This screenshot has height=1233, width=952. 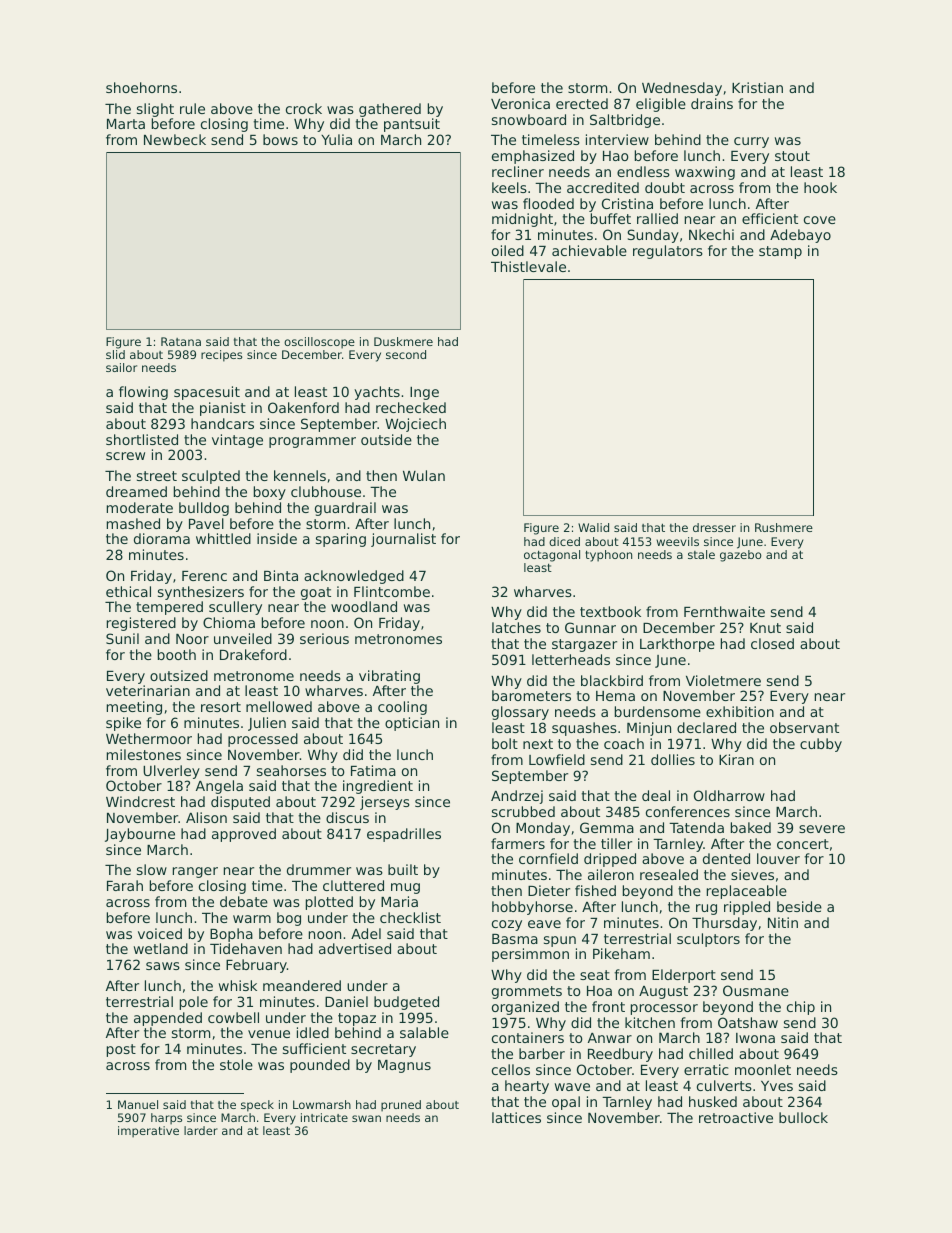 What do you see at coordinates (661, 105) in the screenshot?
I see `eligible` at bounding box center [661, 105].
